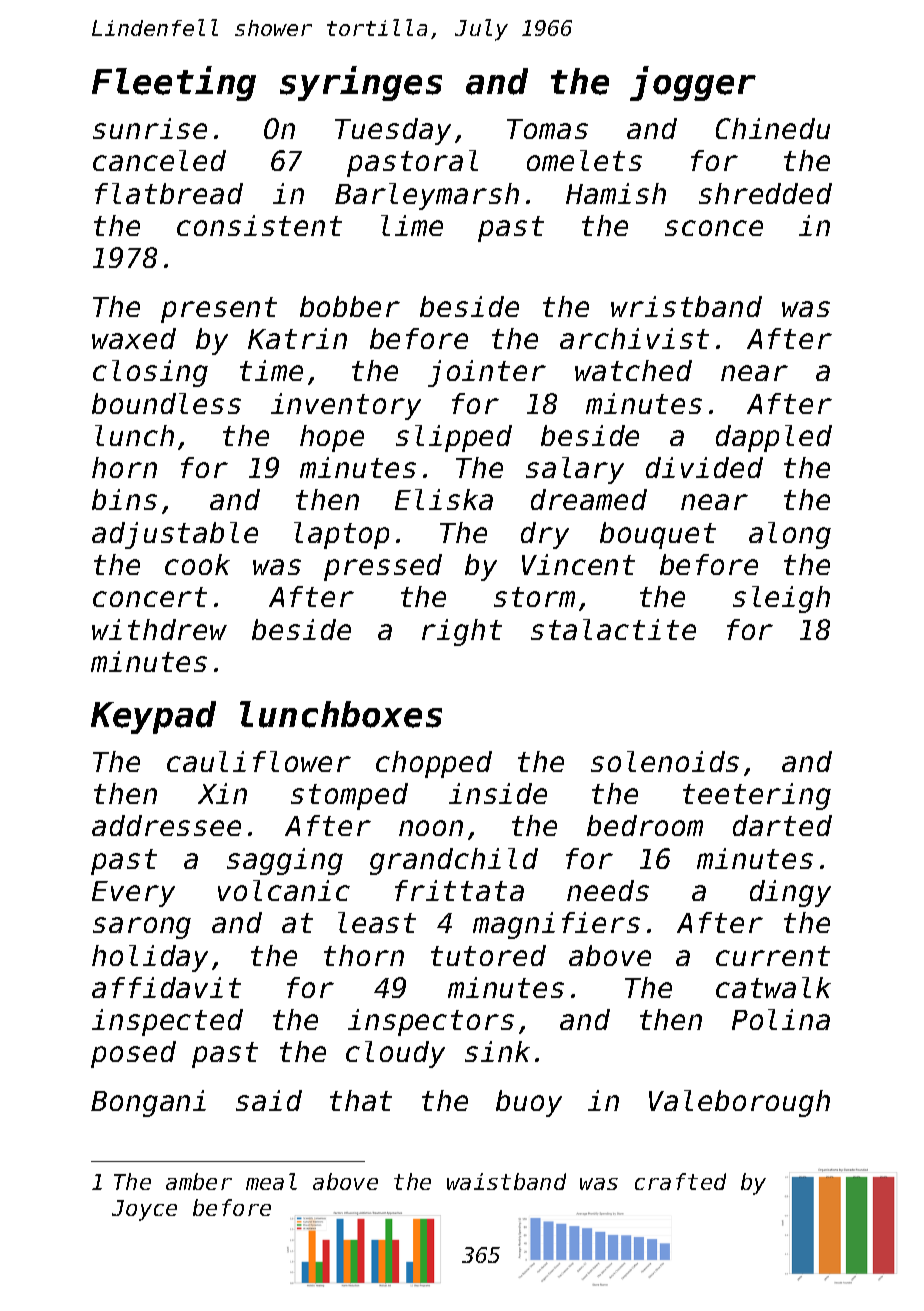 The width and height of the page is (924, 1311). Describe the element at coordinates (150, 597) in the page. I see `concert` at that location.
